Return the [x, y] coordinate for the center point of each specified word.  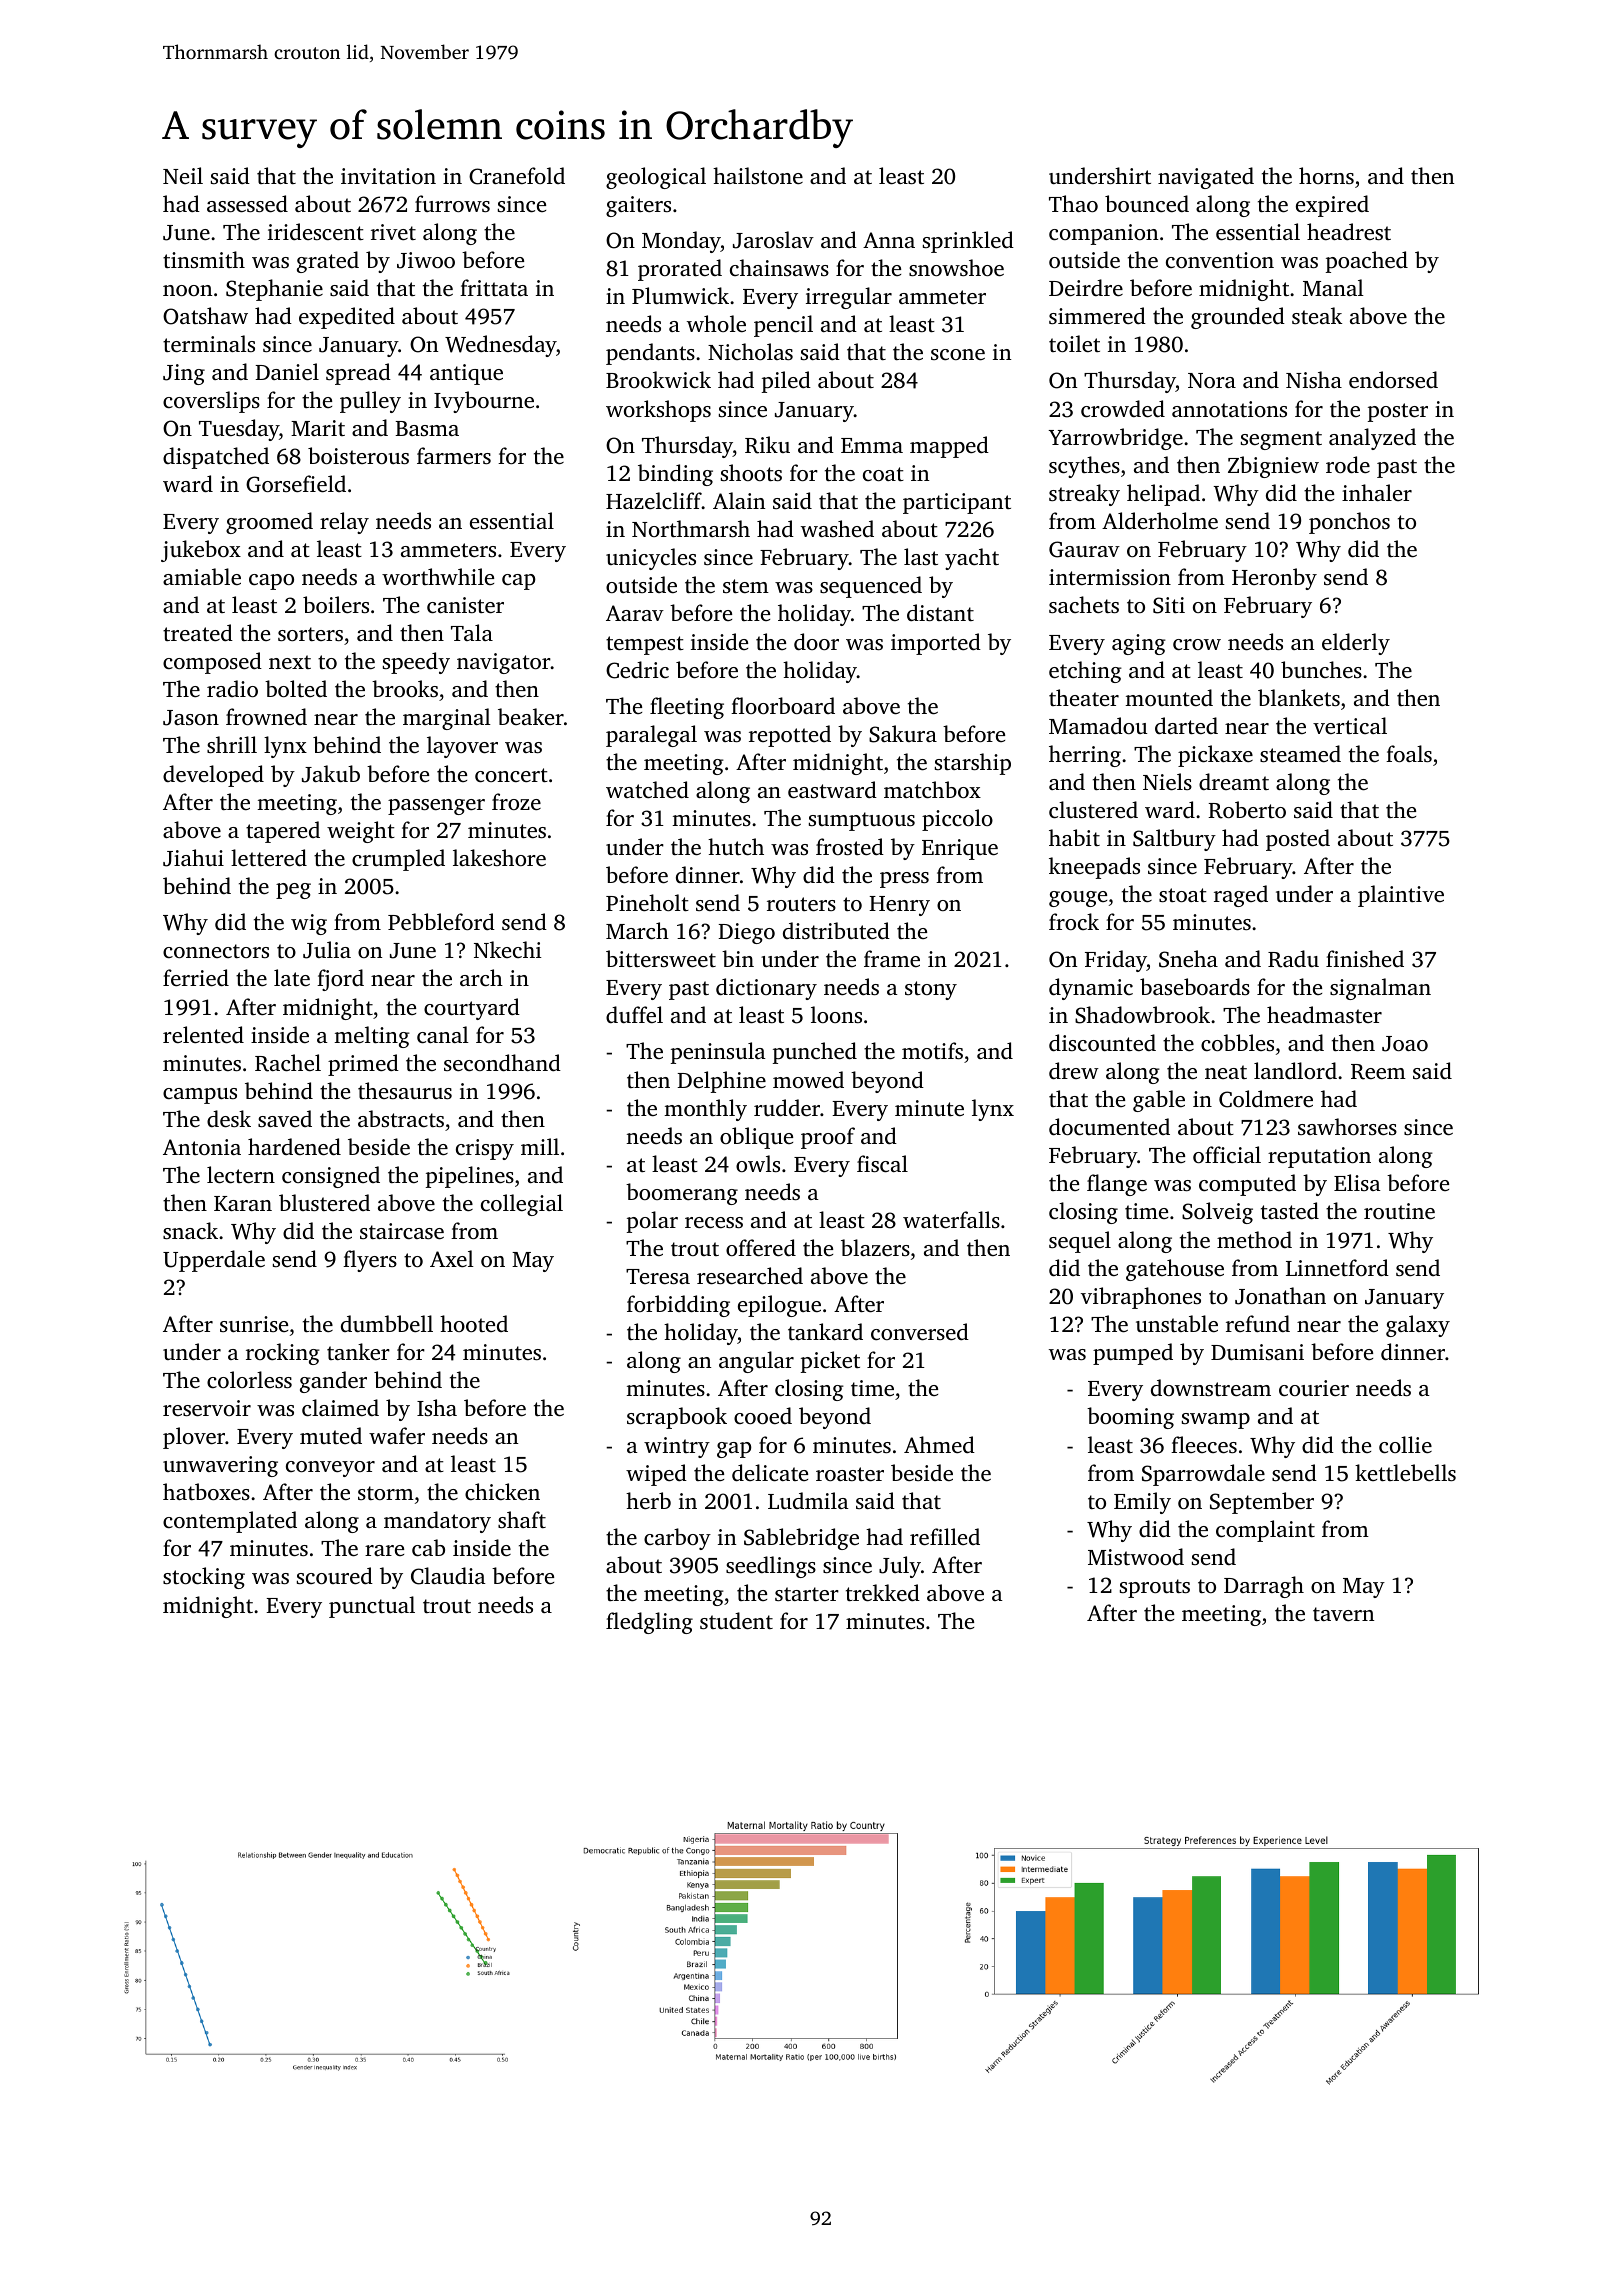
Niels [1167, 781]
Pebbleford [441, 921]
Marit [318, 428]
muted [331, 1435]
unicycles [651, 559]
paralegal [651, 736]
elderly [1356, 644]
